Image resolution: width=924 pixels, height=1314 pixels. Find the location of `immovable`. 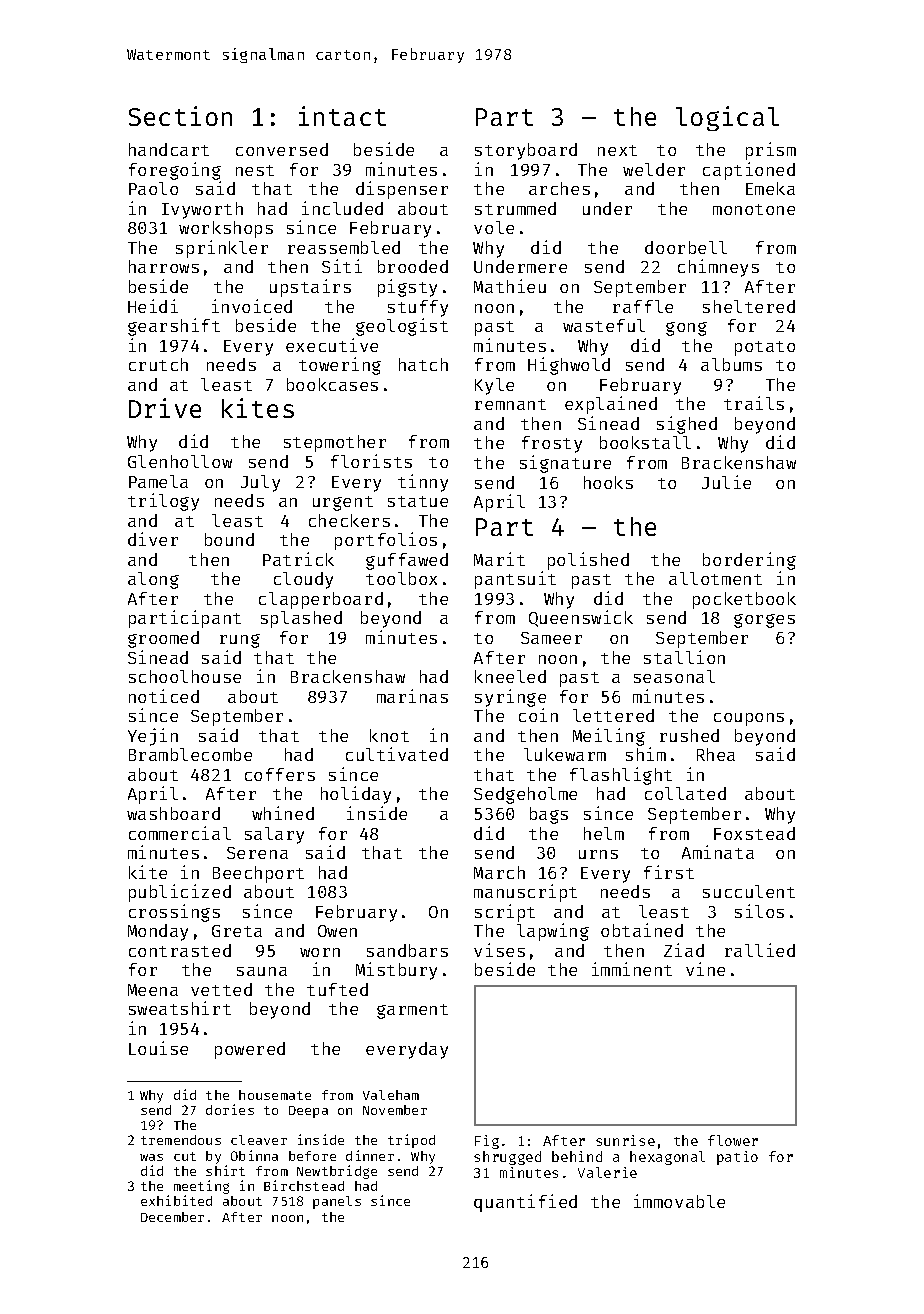

immovable is located at coordinates (679, 1201).
